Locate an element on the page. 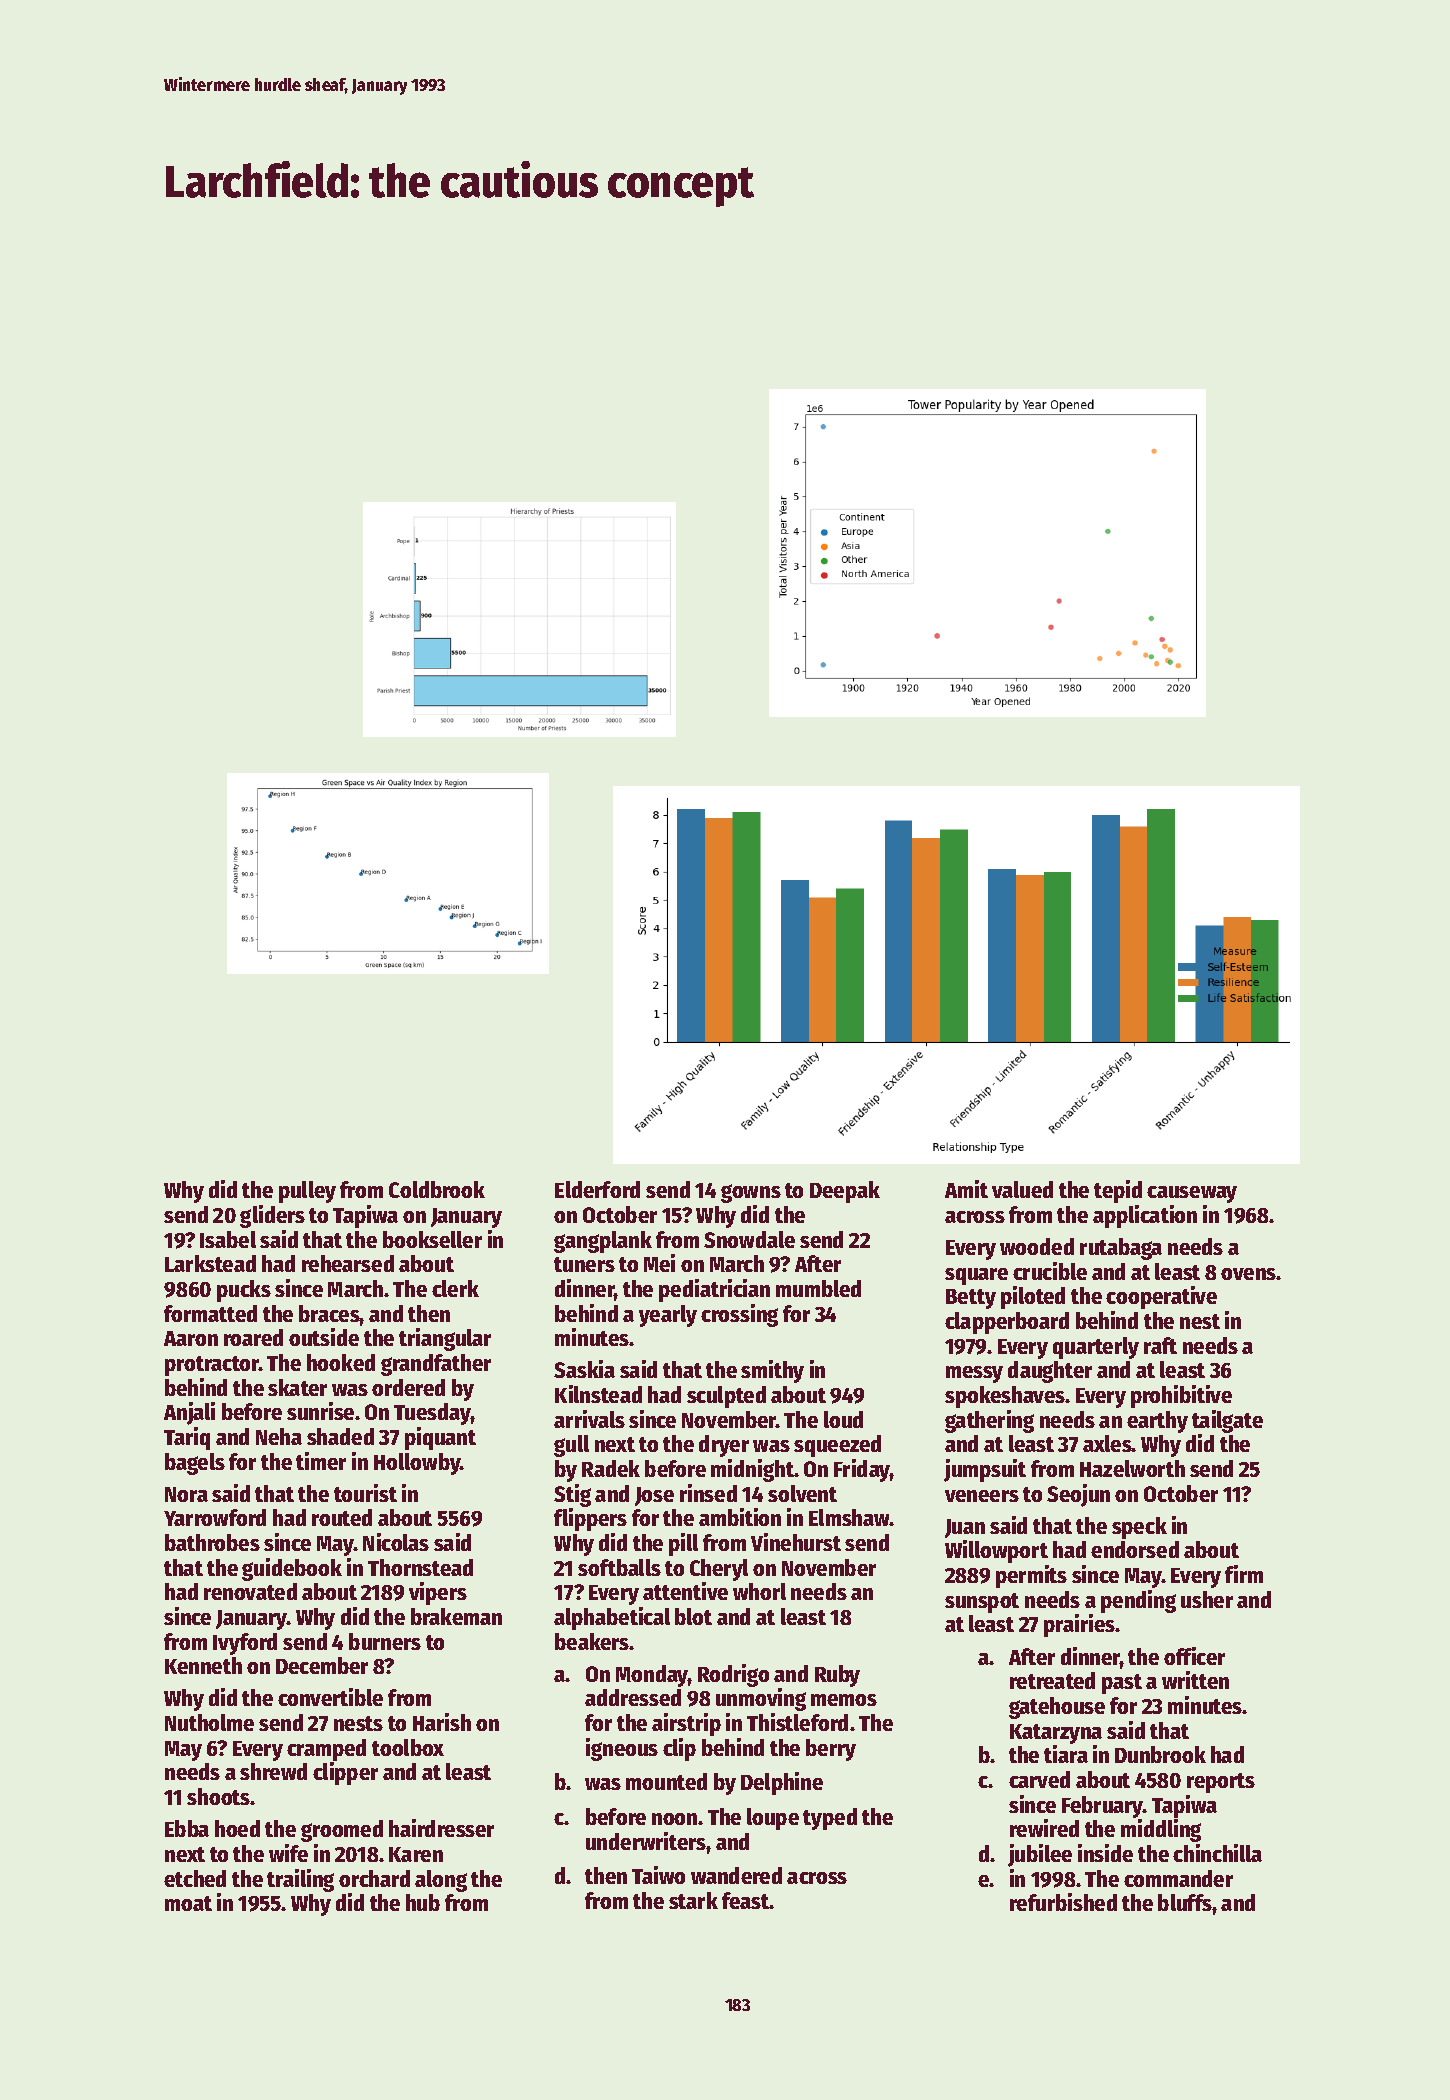 This image has height=2100, width=1450. whorl is located at coordinates (759, 1591).
